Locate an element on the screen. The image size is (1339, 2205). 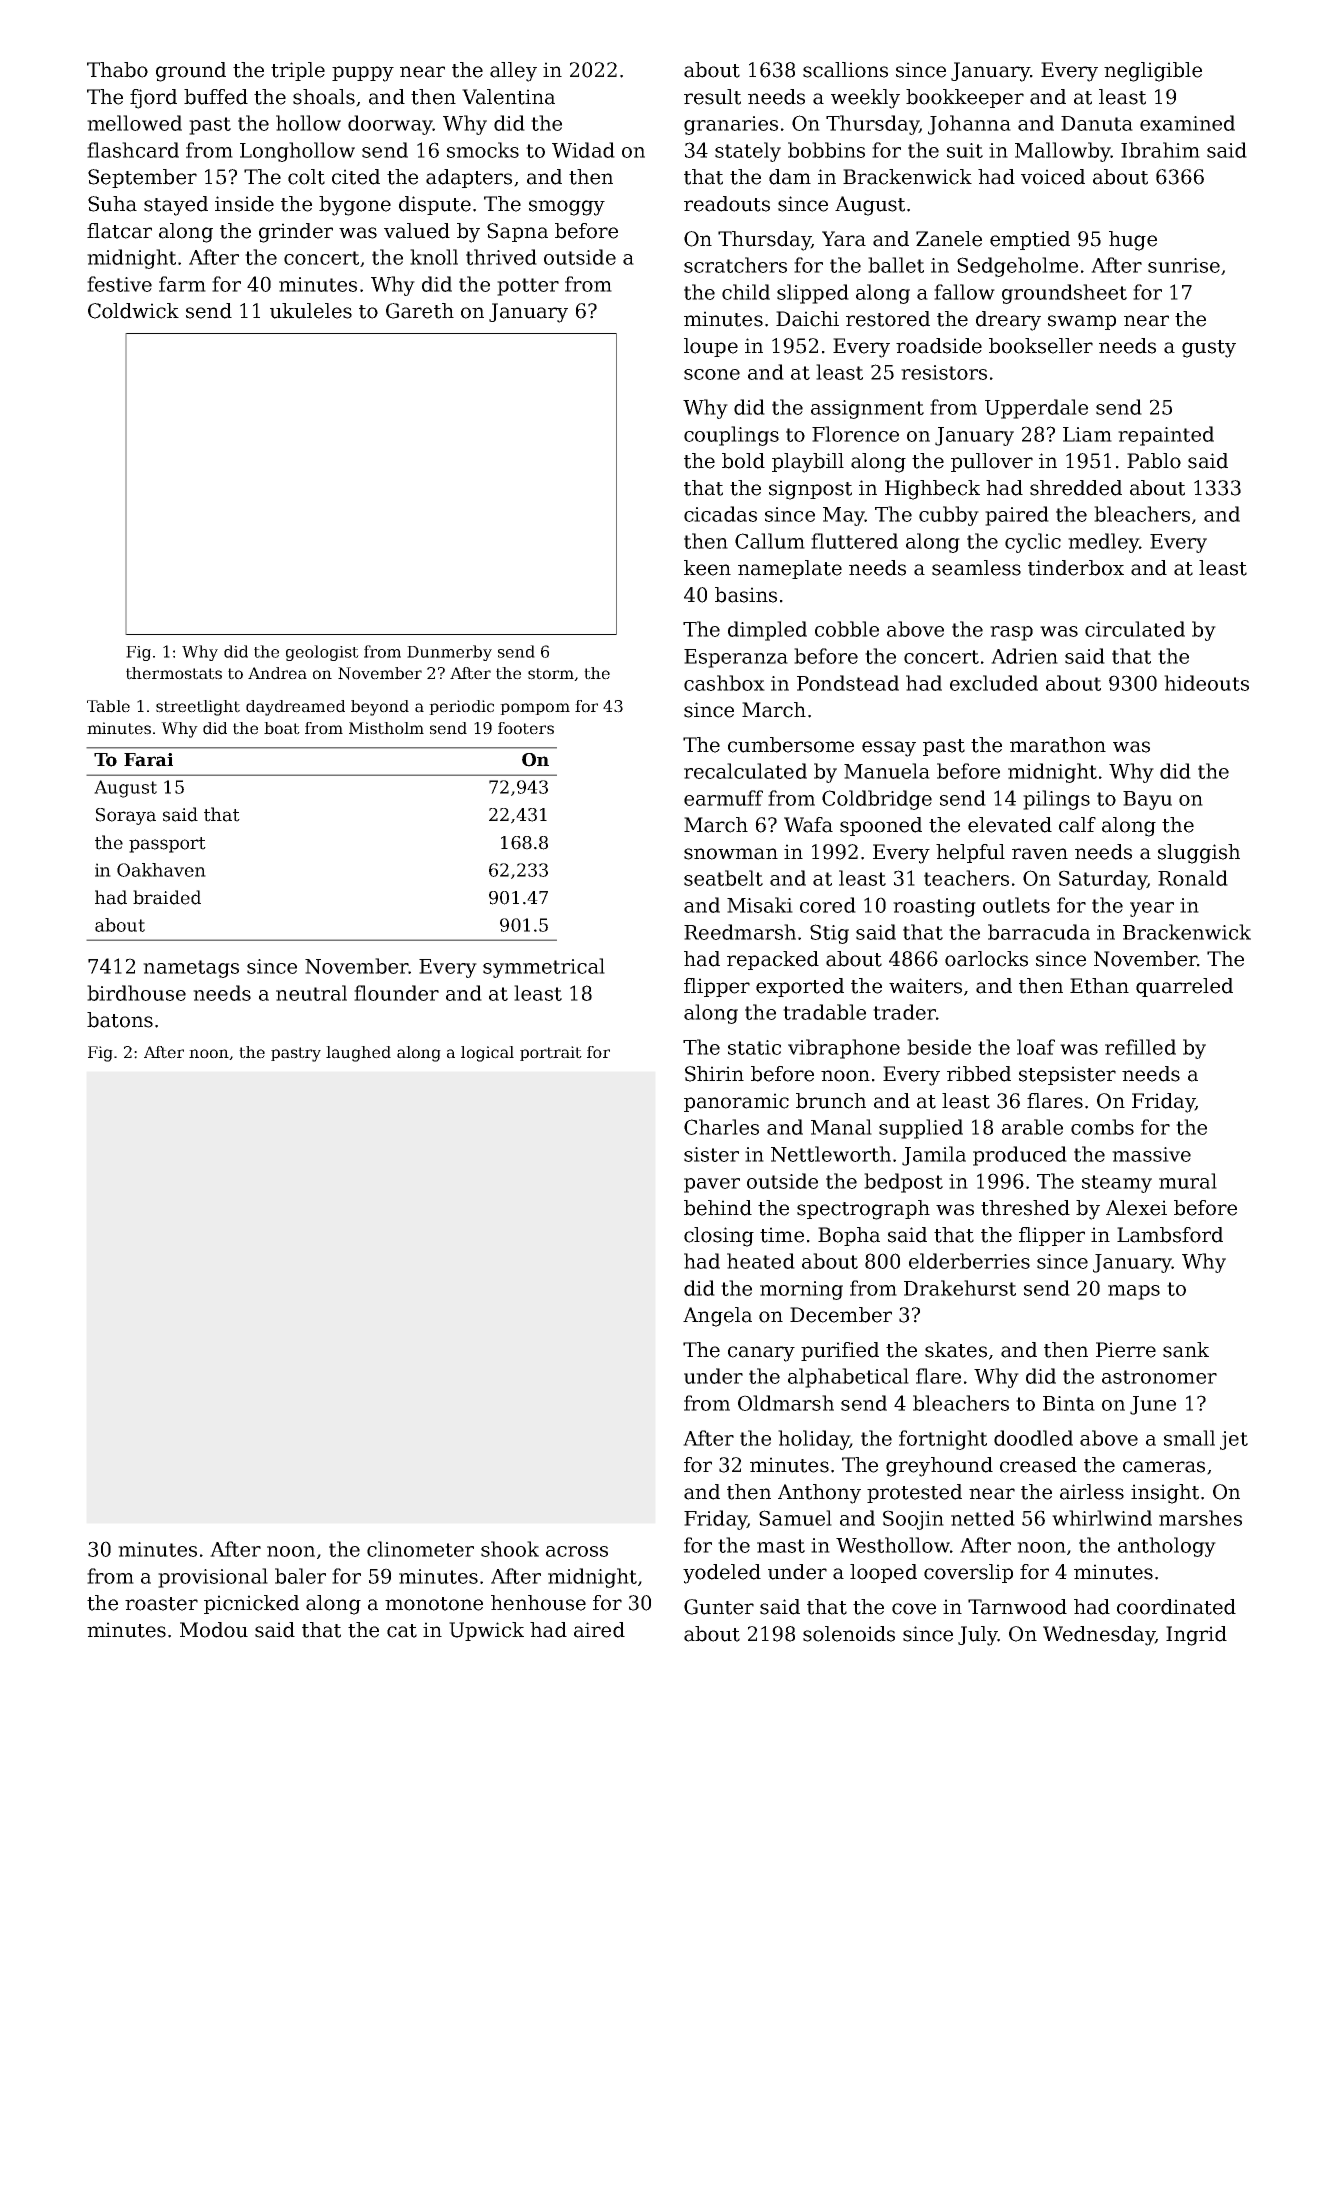
boat is located at coordinates (282, 728).
